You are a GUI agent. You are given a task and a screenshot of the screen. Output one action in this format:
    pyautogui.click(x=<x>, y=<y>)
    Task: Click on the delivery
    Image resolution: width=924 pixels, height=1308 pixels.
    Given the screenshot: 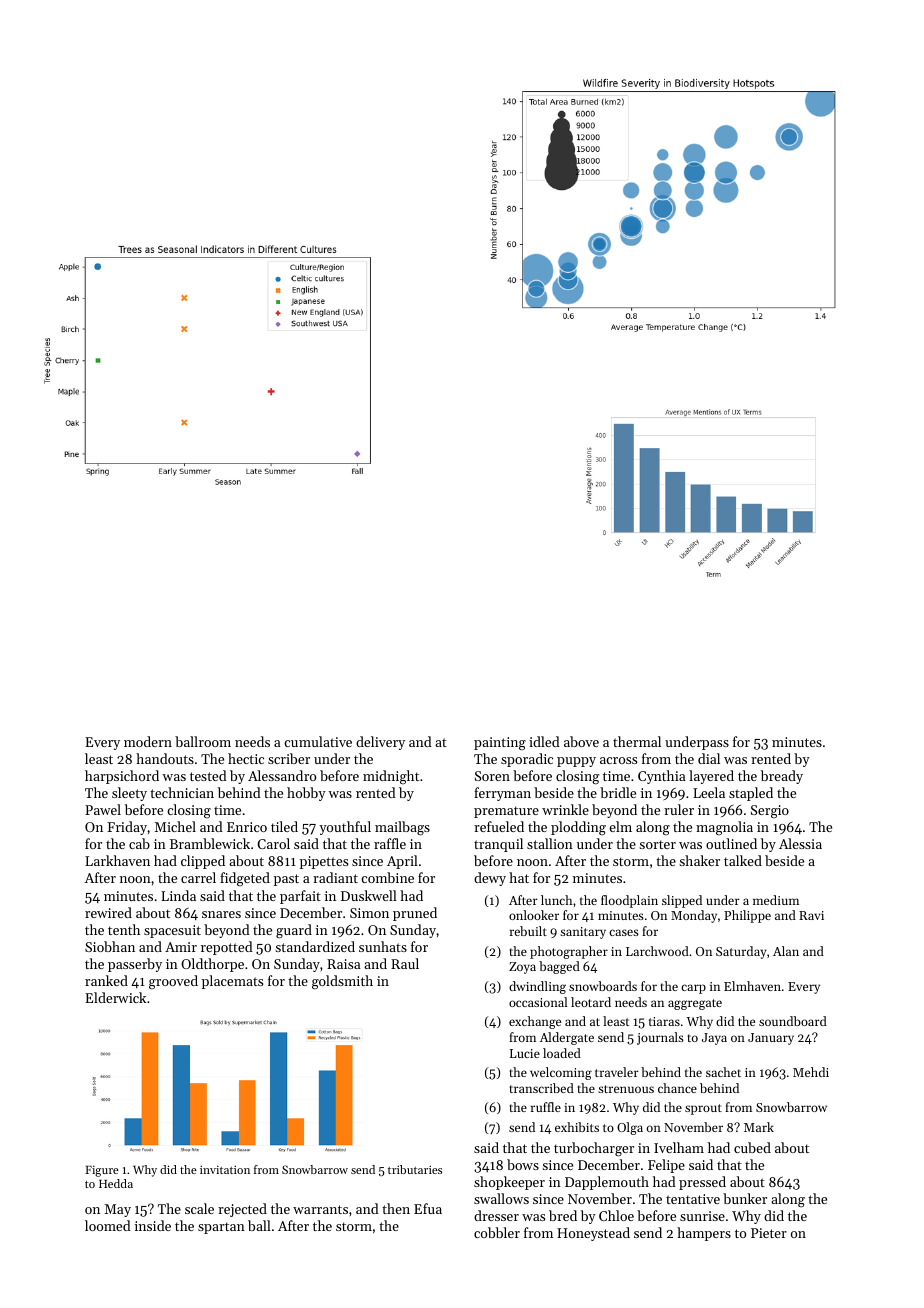 What is the action you would take?
    pyautogui.click(x=380, y=743)
